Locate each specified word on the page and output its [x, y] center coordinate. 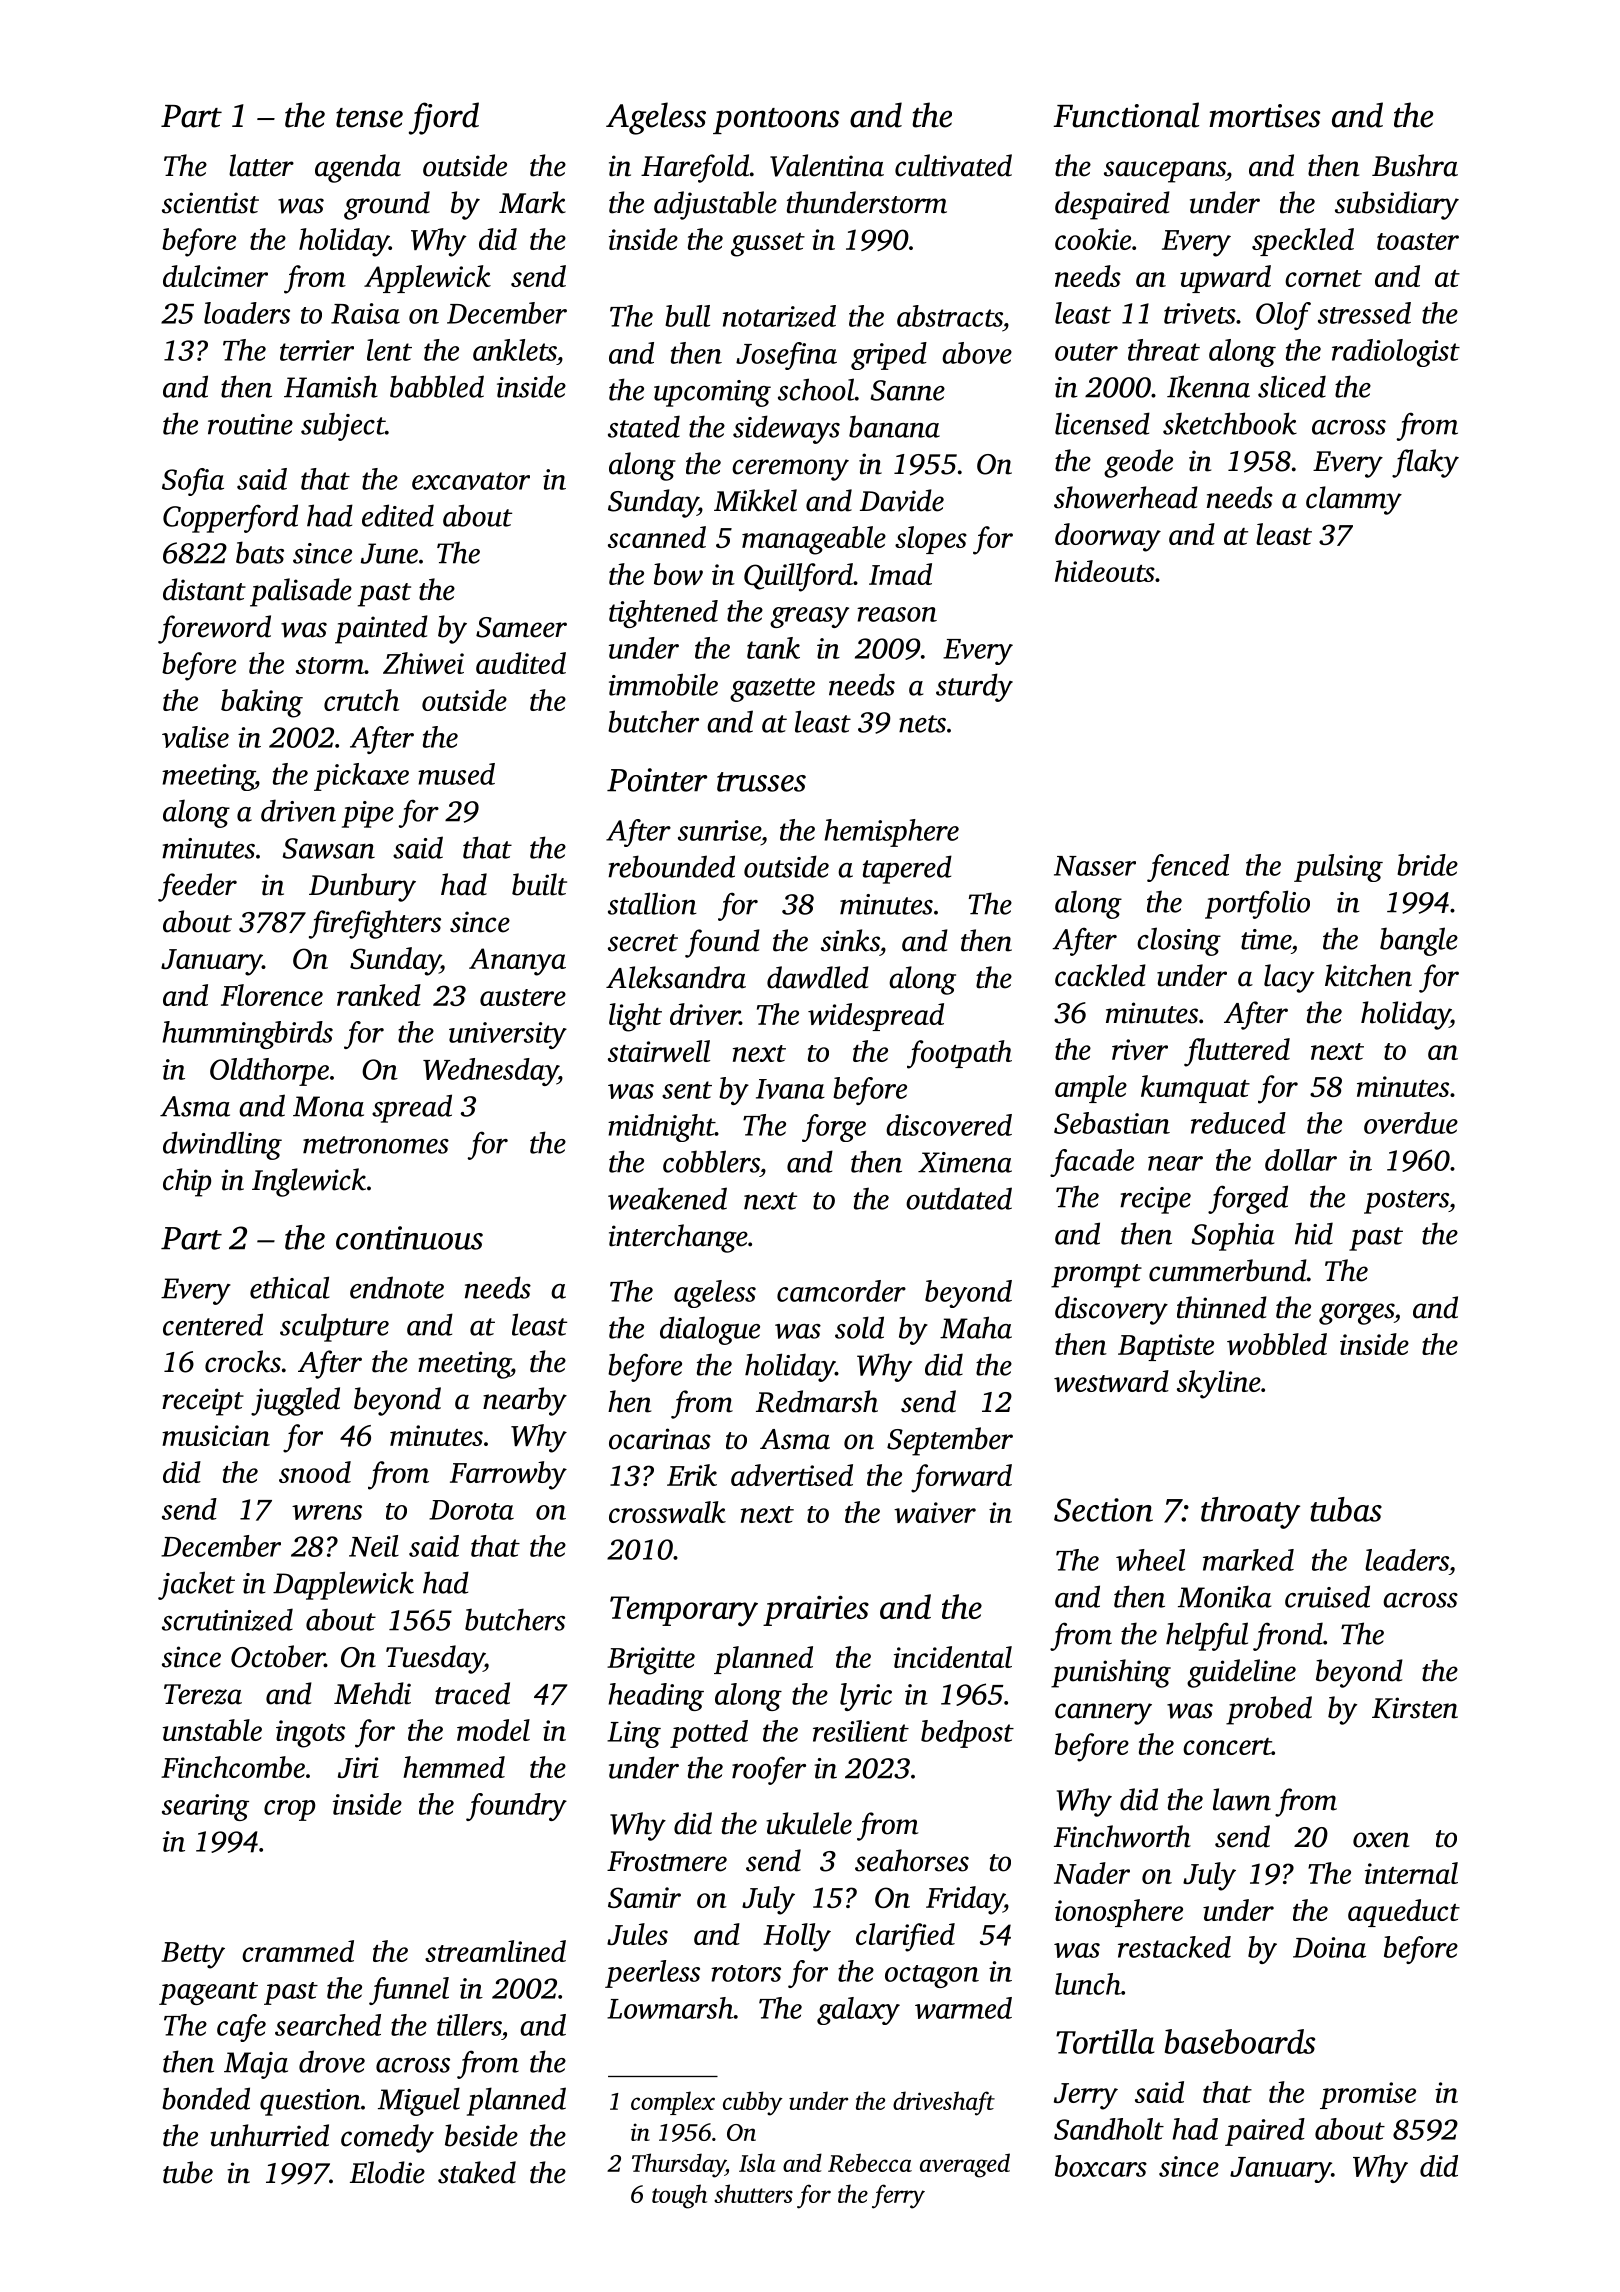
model [493, 1730]
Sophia [1233, 1236]
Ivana [790, 1089]
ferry [898, 2196]
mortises [1264, 116]
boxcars [1101, 2166]
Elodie [387, 2172]
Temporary [684, 1611]
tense [369, 118]
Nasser [1095, 866]
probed [1269, 1710]
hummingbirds [247, 1035]
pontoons [776, 121]
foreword [214, 629]
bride [1427, 865]
